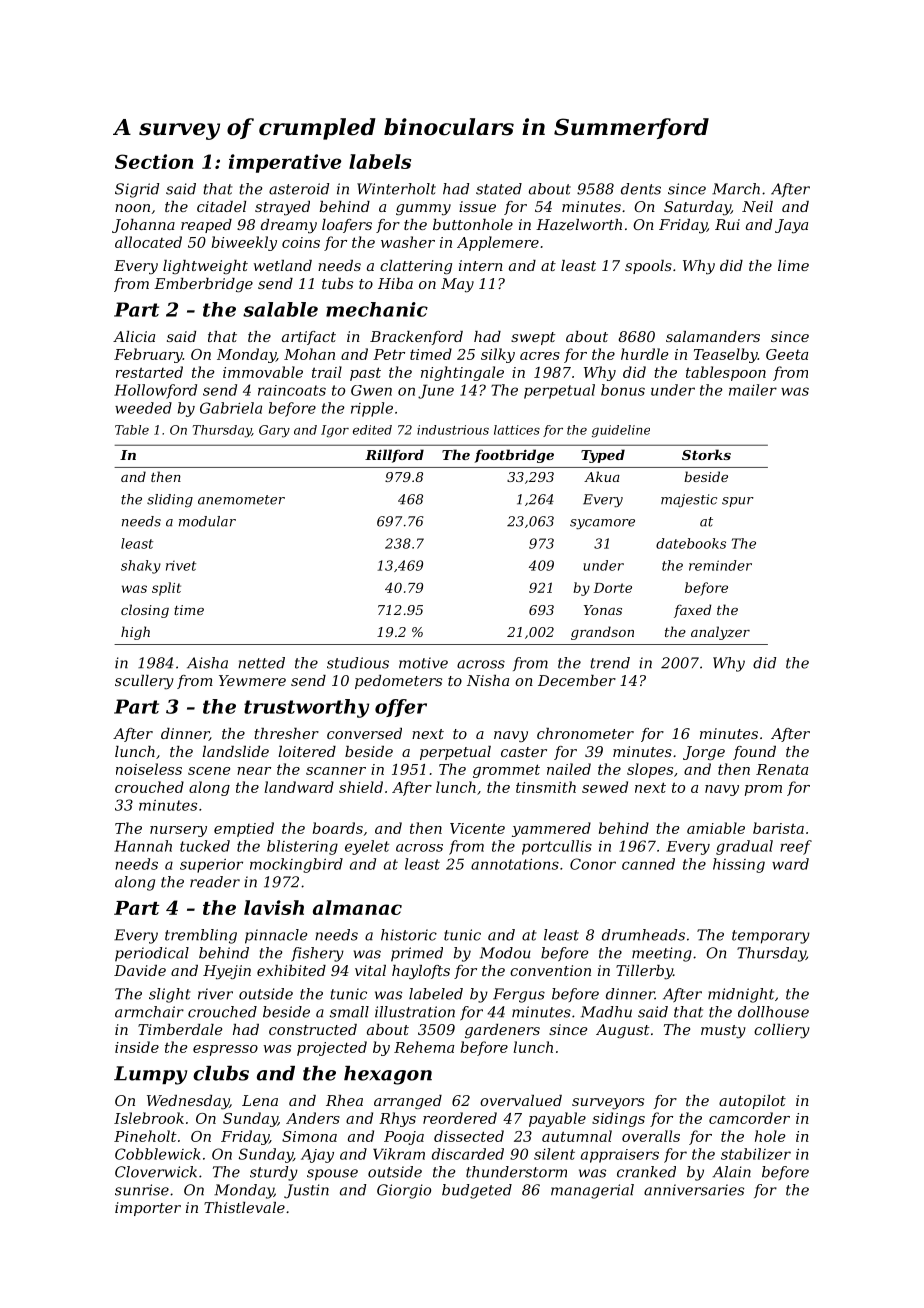  I want to click on Section, so click(154, 161).
